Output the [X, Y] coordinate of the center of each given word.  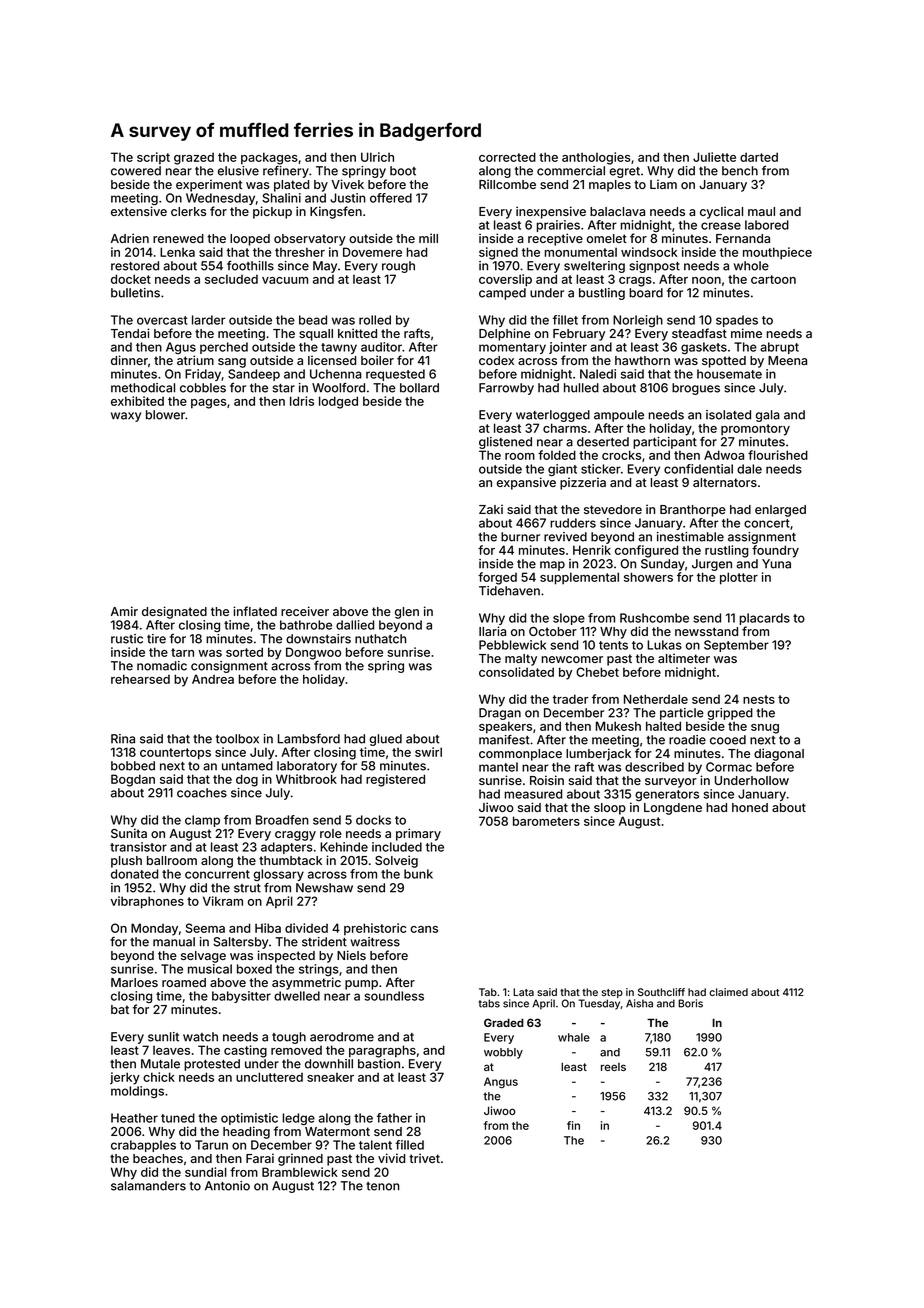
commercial [571, 171]
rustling [726, 551]
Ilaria [492, 631]
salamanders [148, 1186]
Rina [123, 739]
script [153, 158]
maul [761, 211]
